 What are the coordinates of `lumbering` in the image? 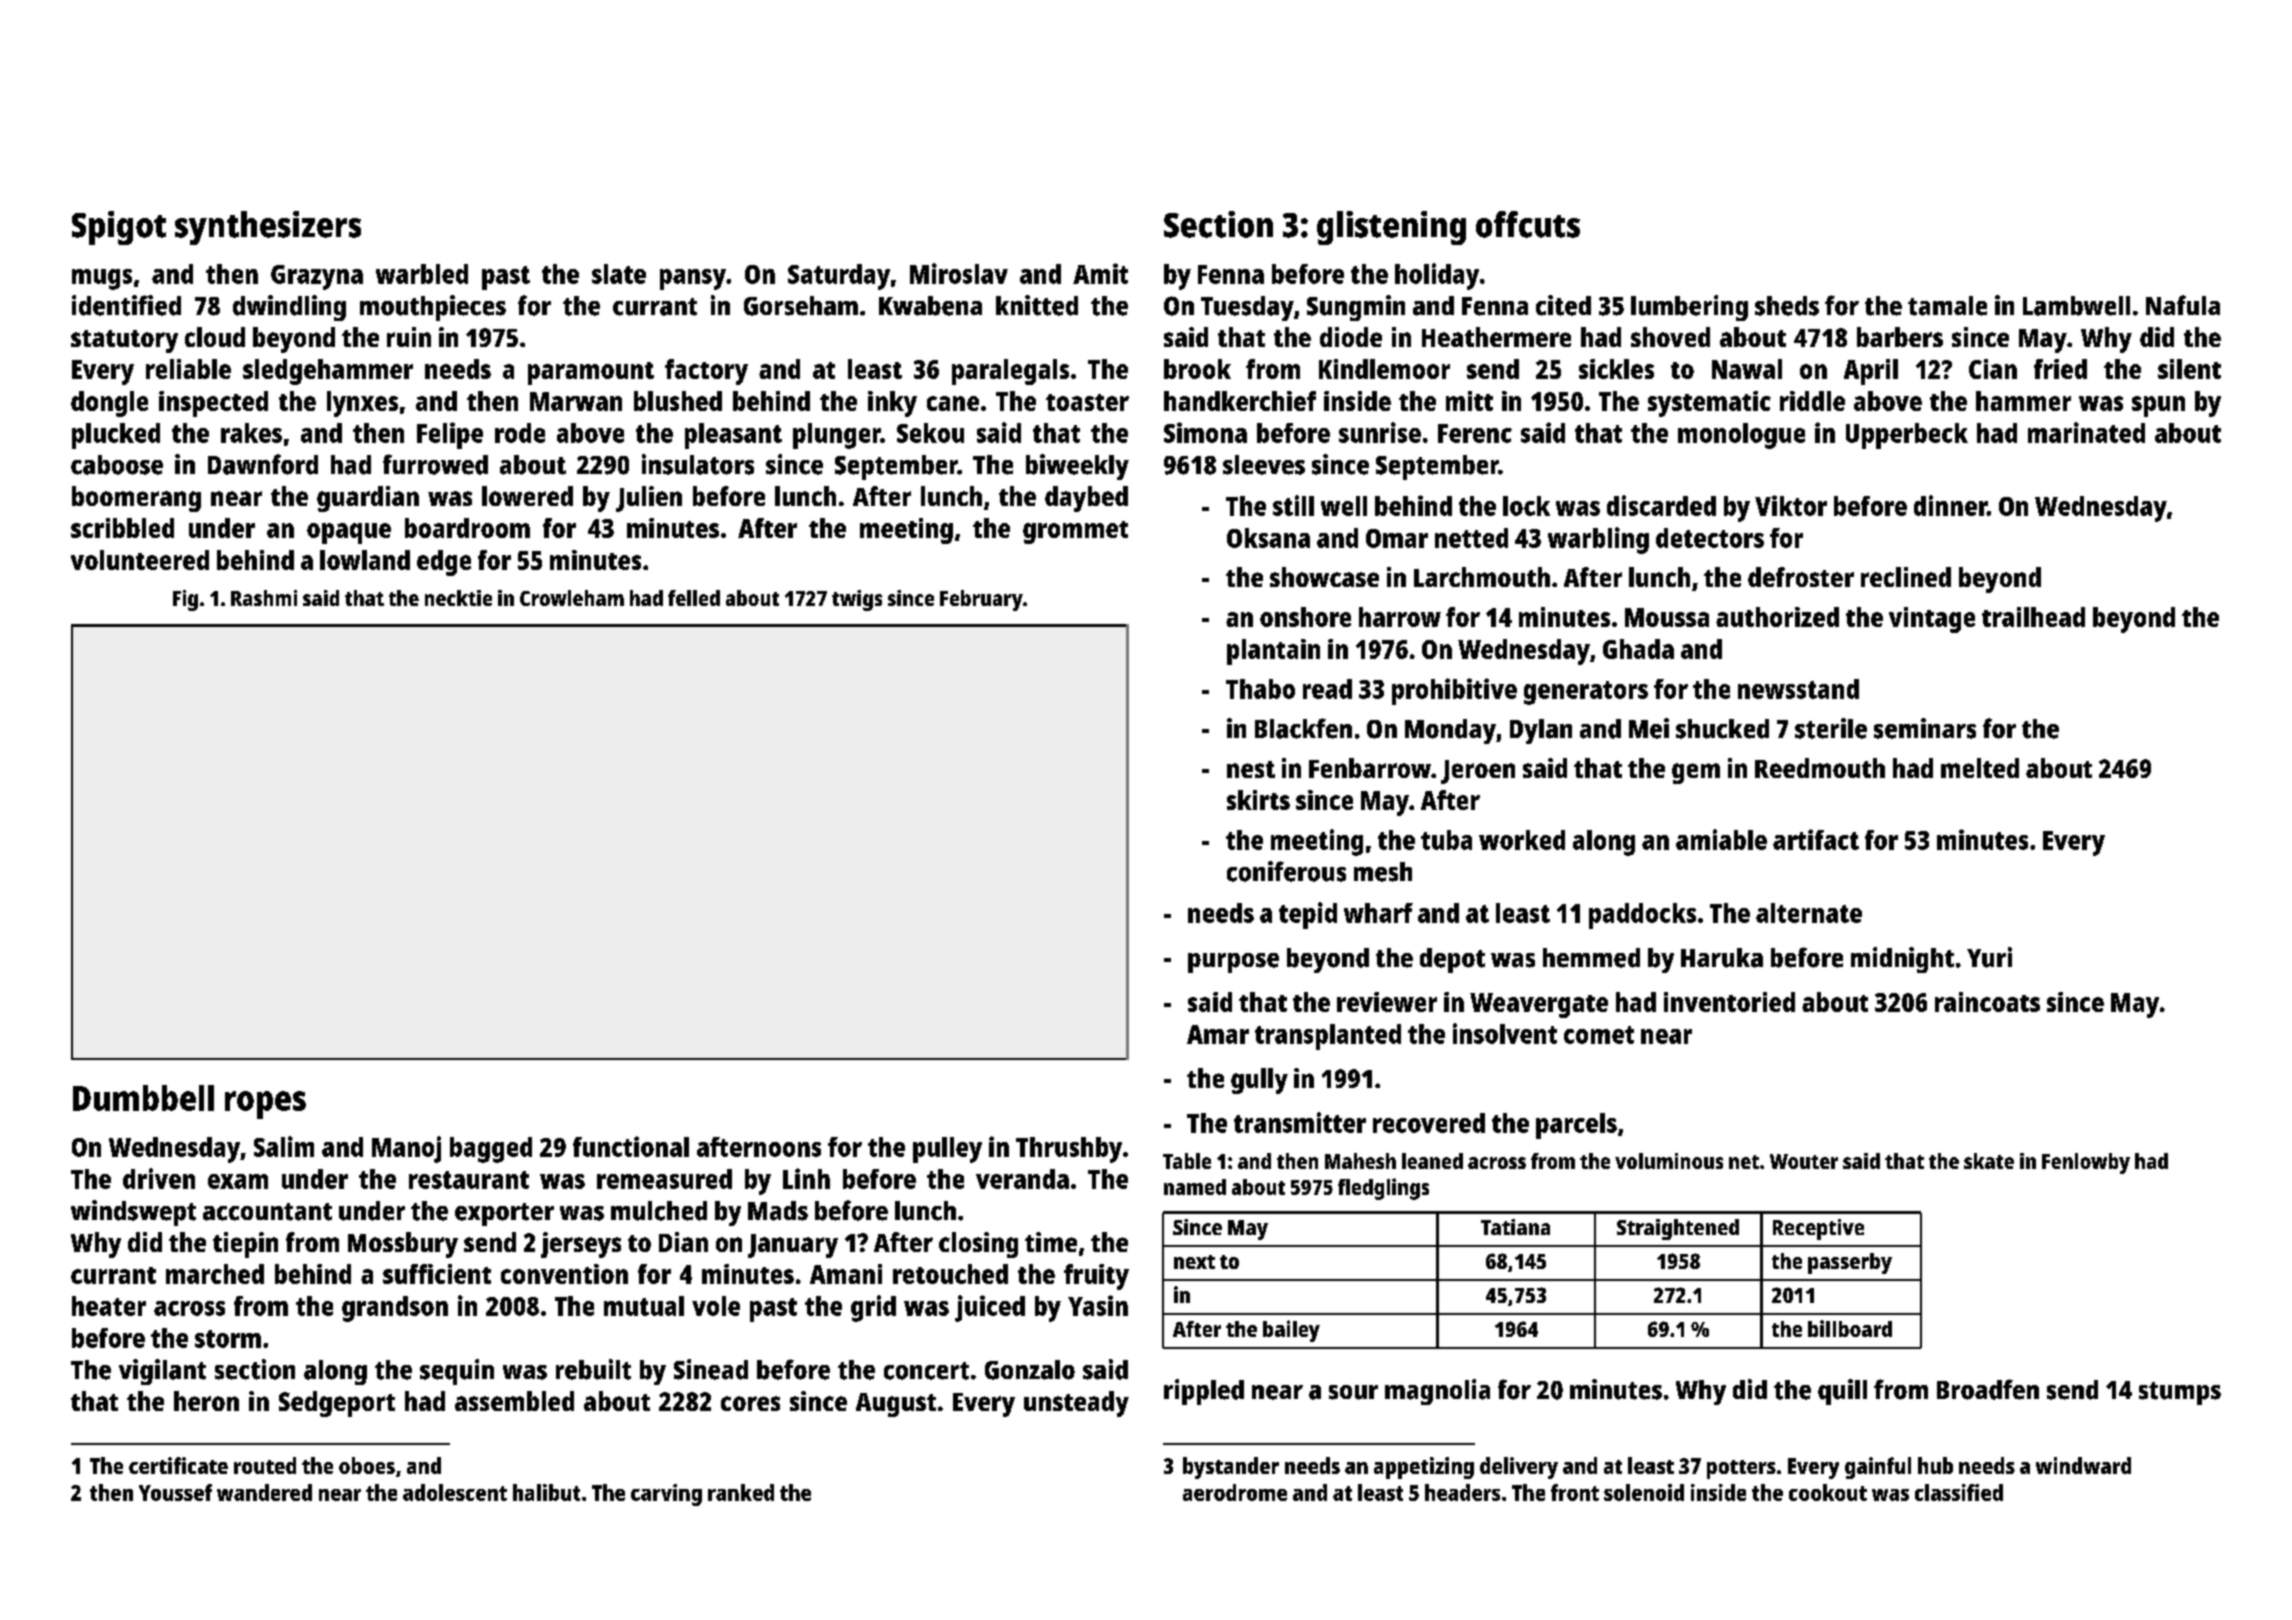 It's located at (1689, 308).
